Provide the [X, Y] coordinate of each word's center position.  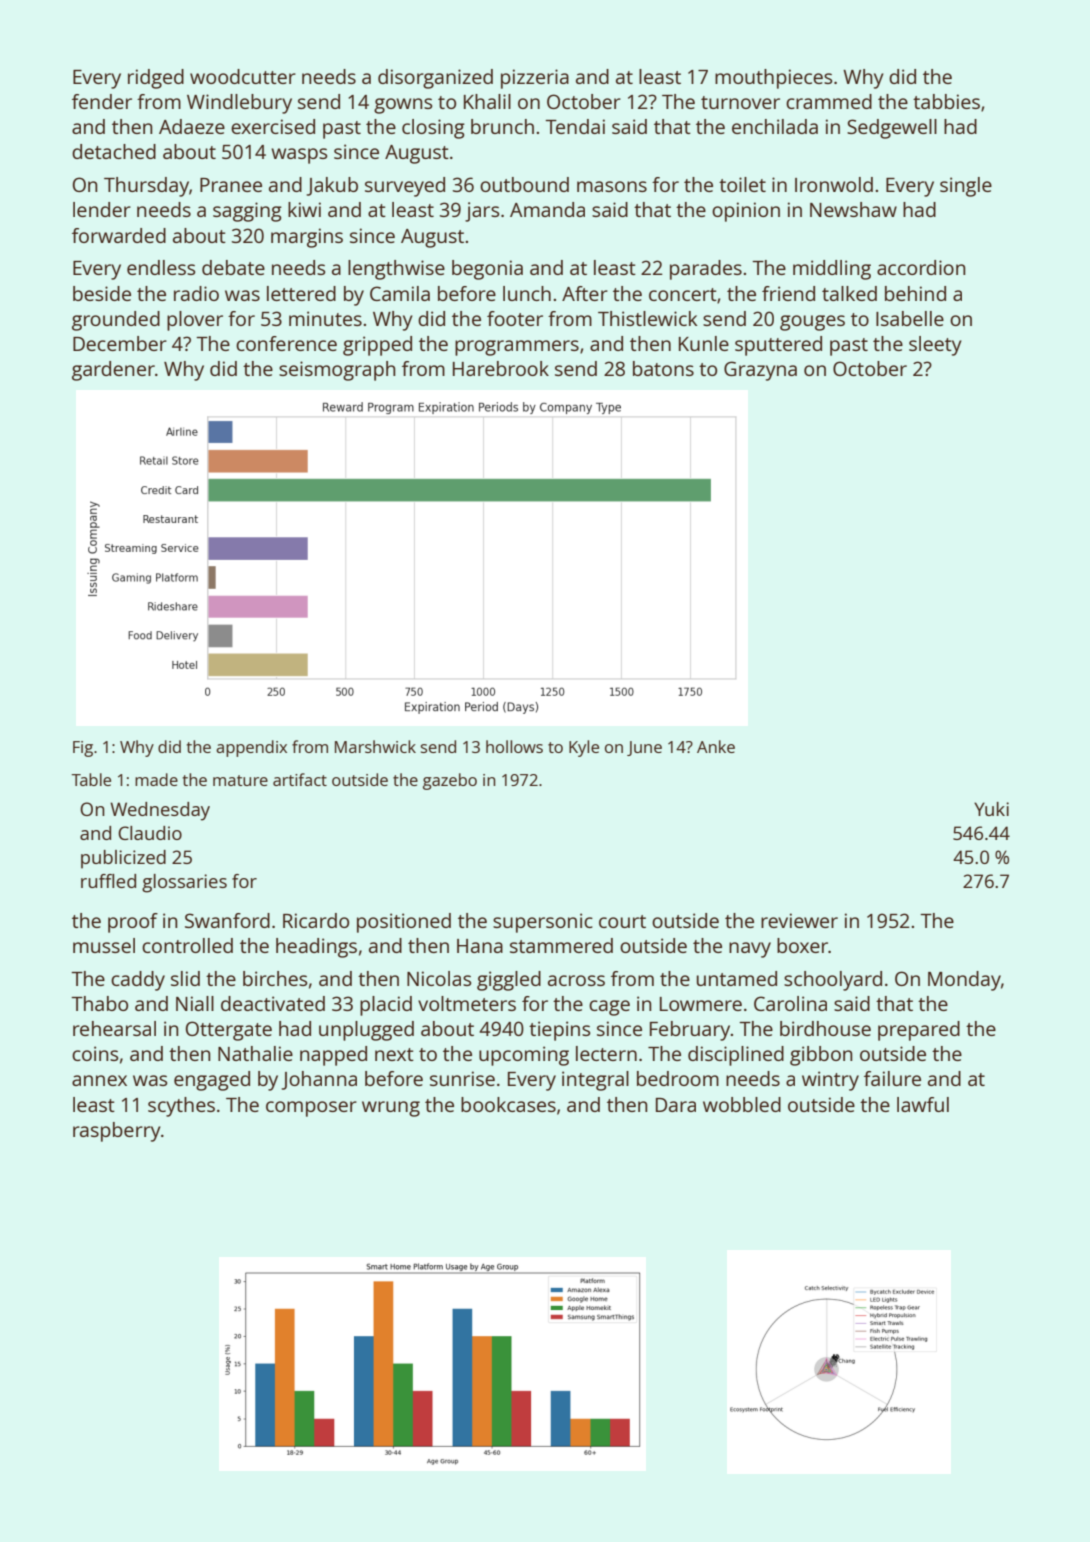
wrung [391, 1109]
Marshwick [375, 746]
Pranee [231, 185]
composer [311, 1109]
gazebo [450, 781]
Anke [716, 746]
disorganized [435, 79]
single [966, 187]
